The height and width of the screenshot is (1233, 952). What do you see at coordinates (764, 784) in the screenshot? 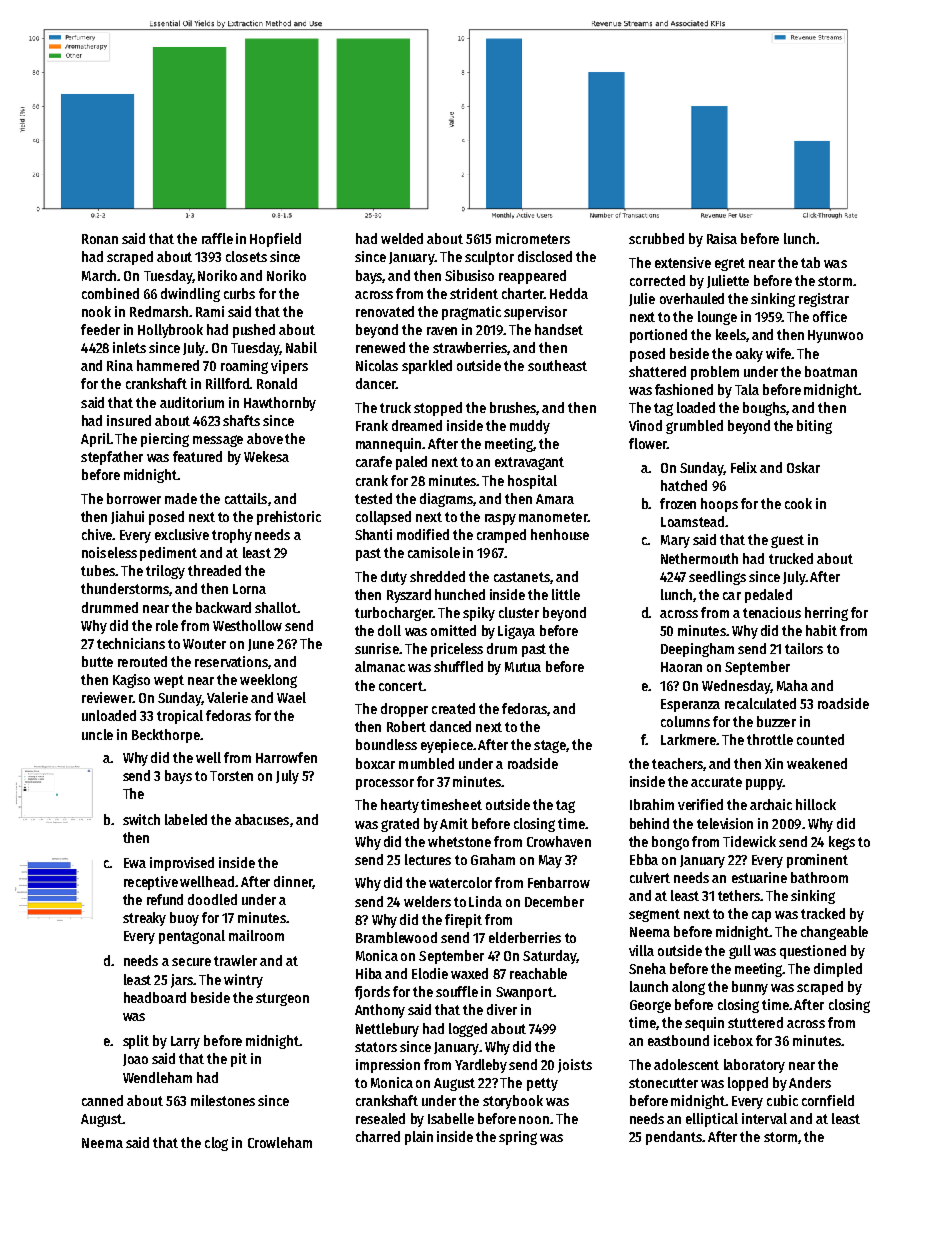
I see `puppy` at bounding box center [764, 784].
